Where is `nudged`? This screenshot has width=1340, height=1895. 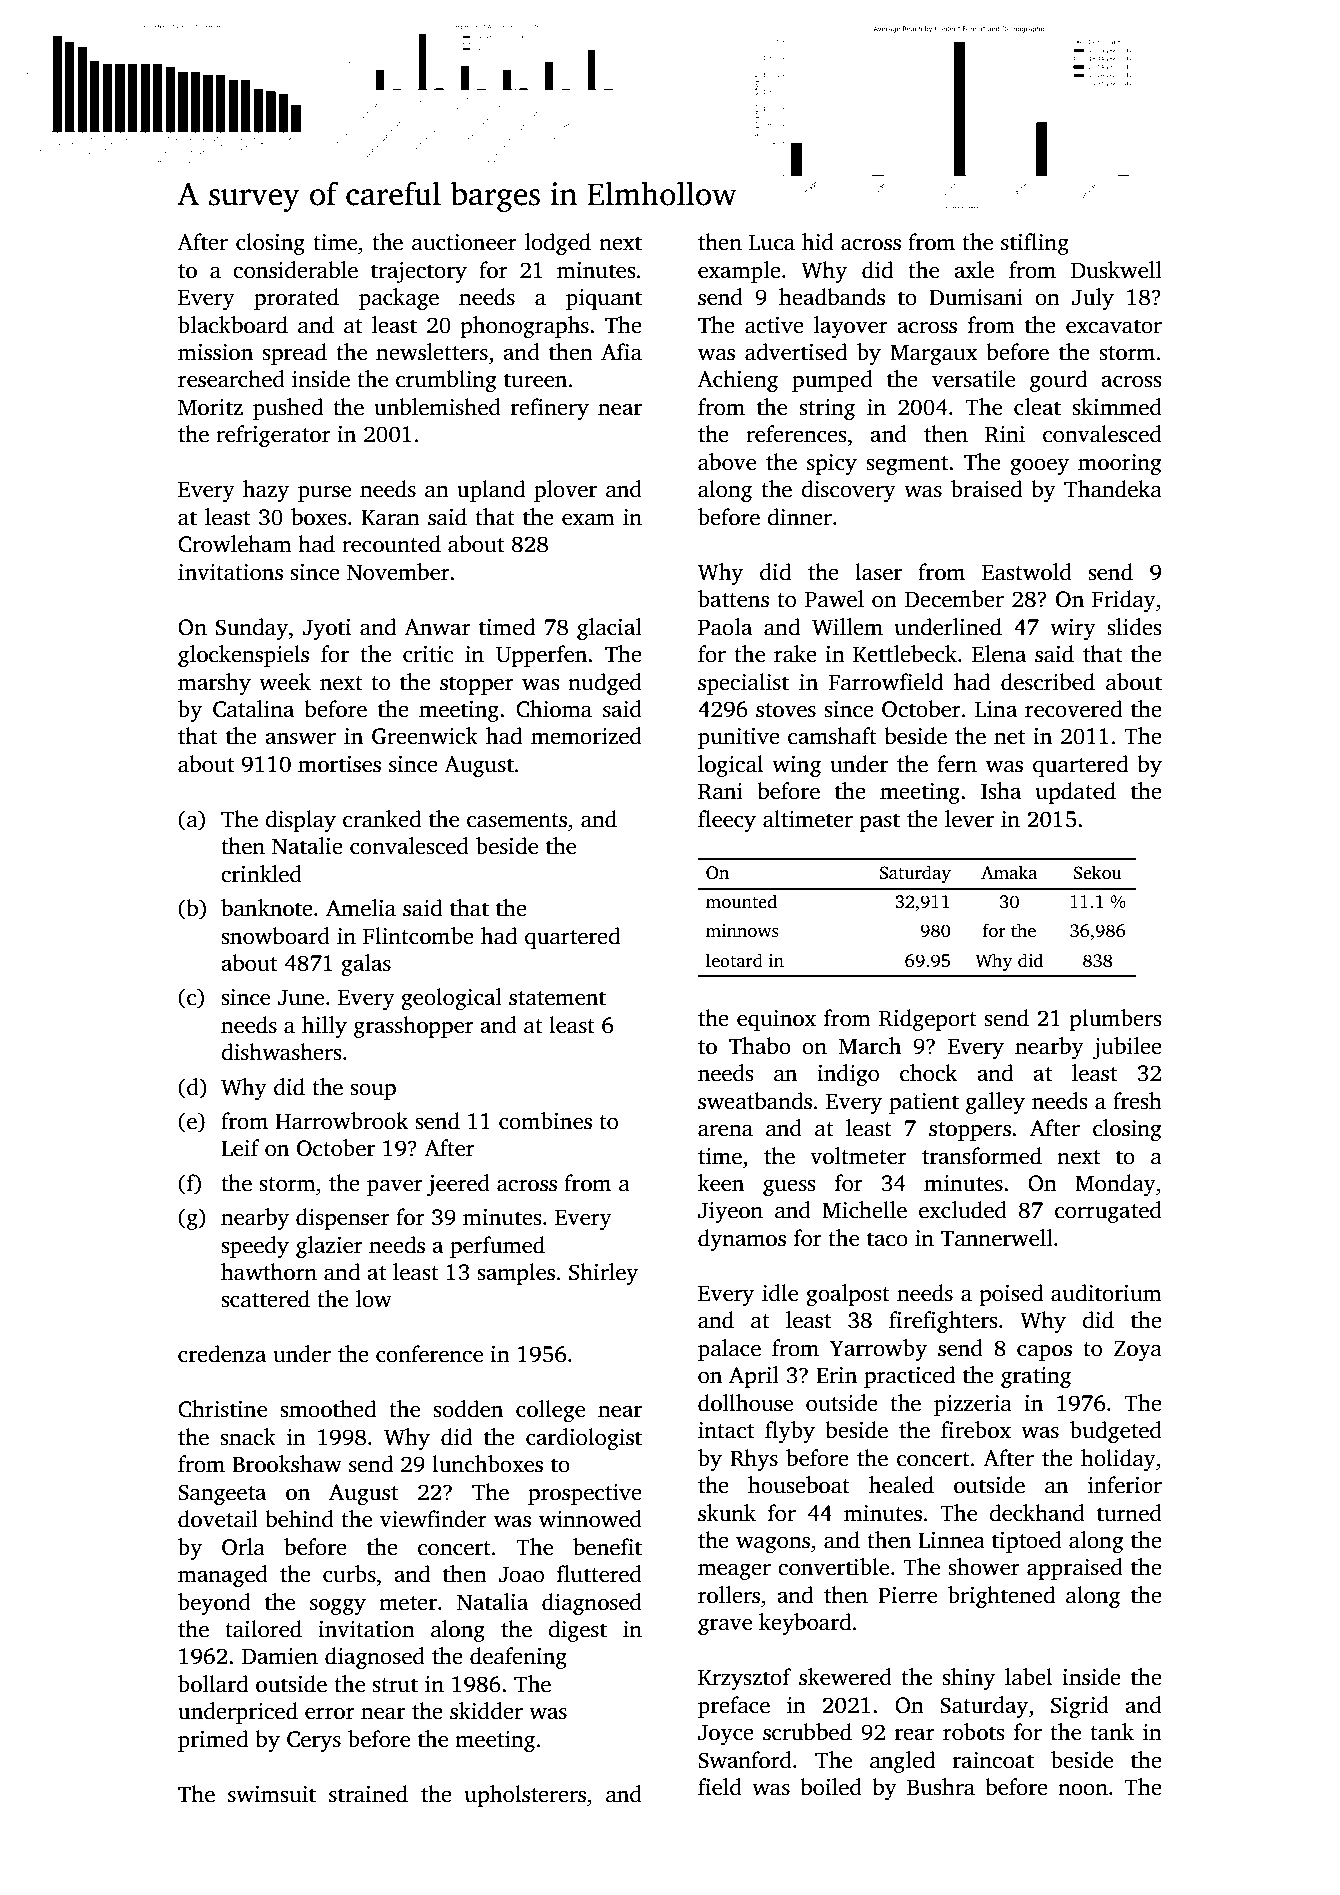
nudged is located at coordinates (605, 684).
